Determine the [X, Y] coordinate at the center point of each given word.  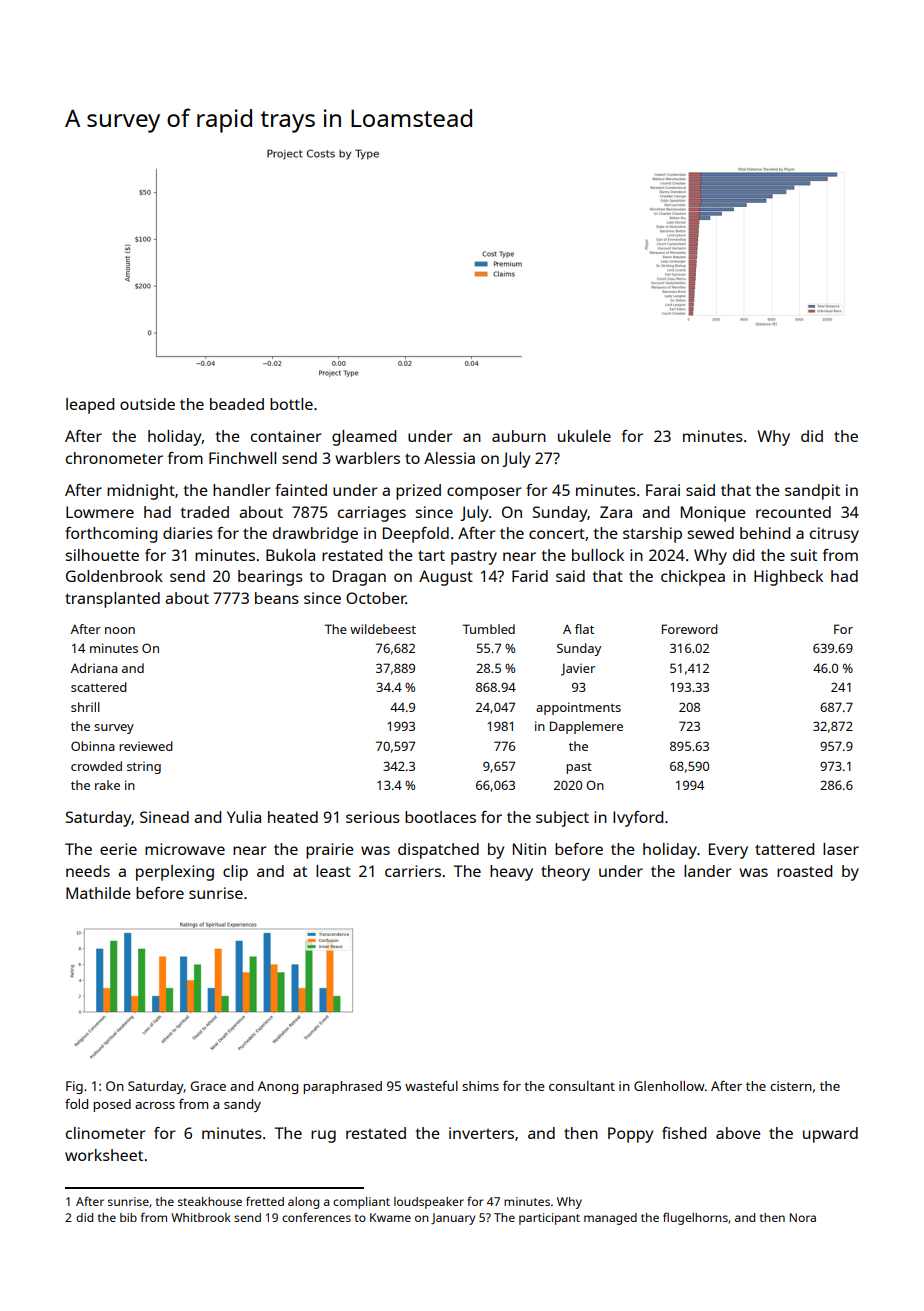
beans [277, 598]
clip [235, 873]
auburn [519, 436]
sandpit [812, 492]
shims [480, 1086]
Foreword [690, 629]
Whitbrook [201, 1217]
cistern [791, 1086]
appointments [578, 708]
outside [147, 404]
